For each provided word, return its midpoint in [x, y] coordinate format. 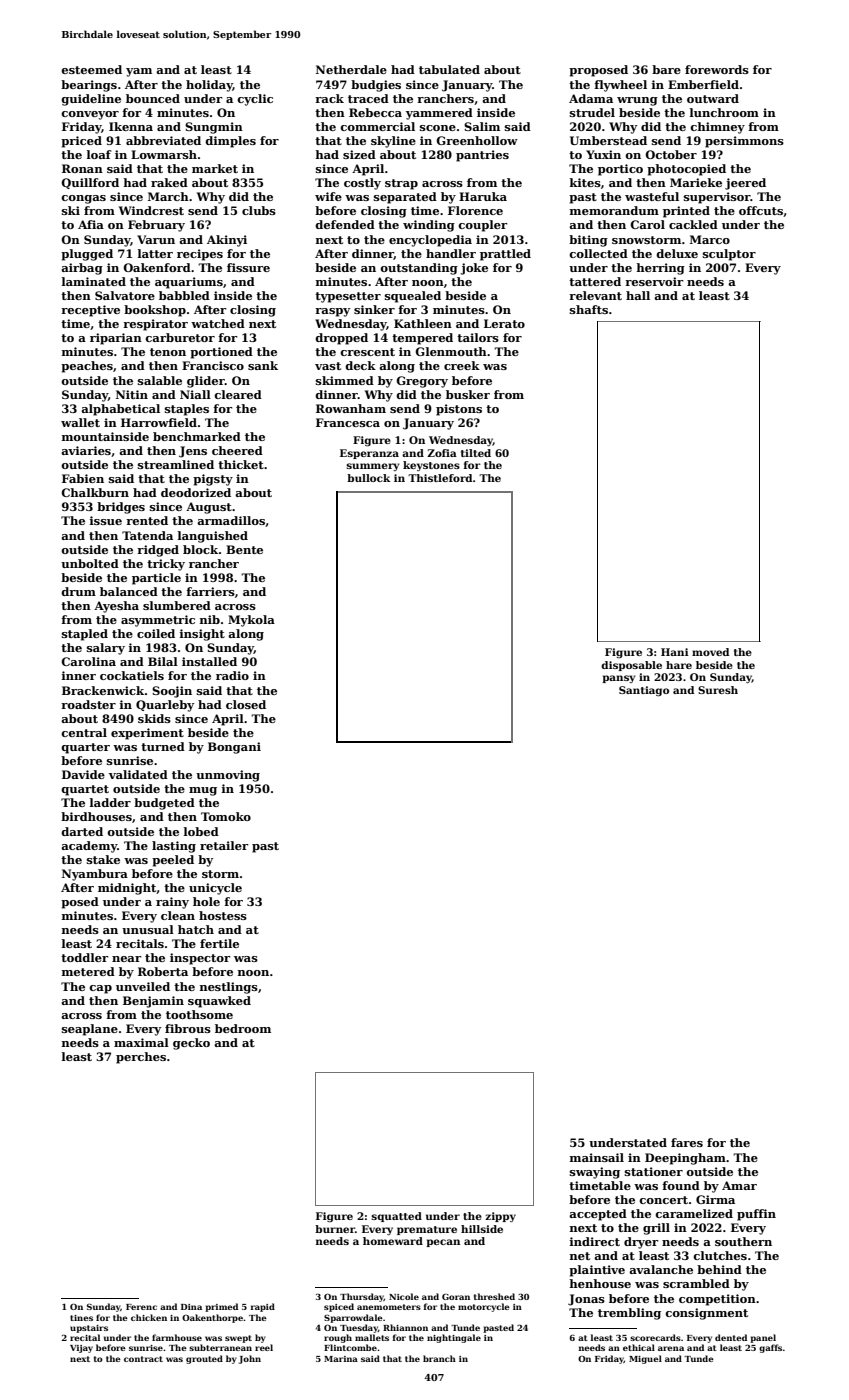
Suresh [718, 690]
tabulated [449, 69]
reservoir [654, 281]
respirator [155, 325]
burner [335, 1229]
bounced [153, 98]
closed [246, 704]
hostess [223, 915]
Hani [674, 652]
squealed [413, 297]
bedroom [243, 1028]
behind [719, 1269]
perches [141, 1058]
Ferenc [141, 1307]
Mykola [251, 621]
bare [666, 69]
